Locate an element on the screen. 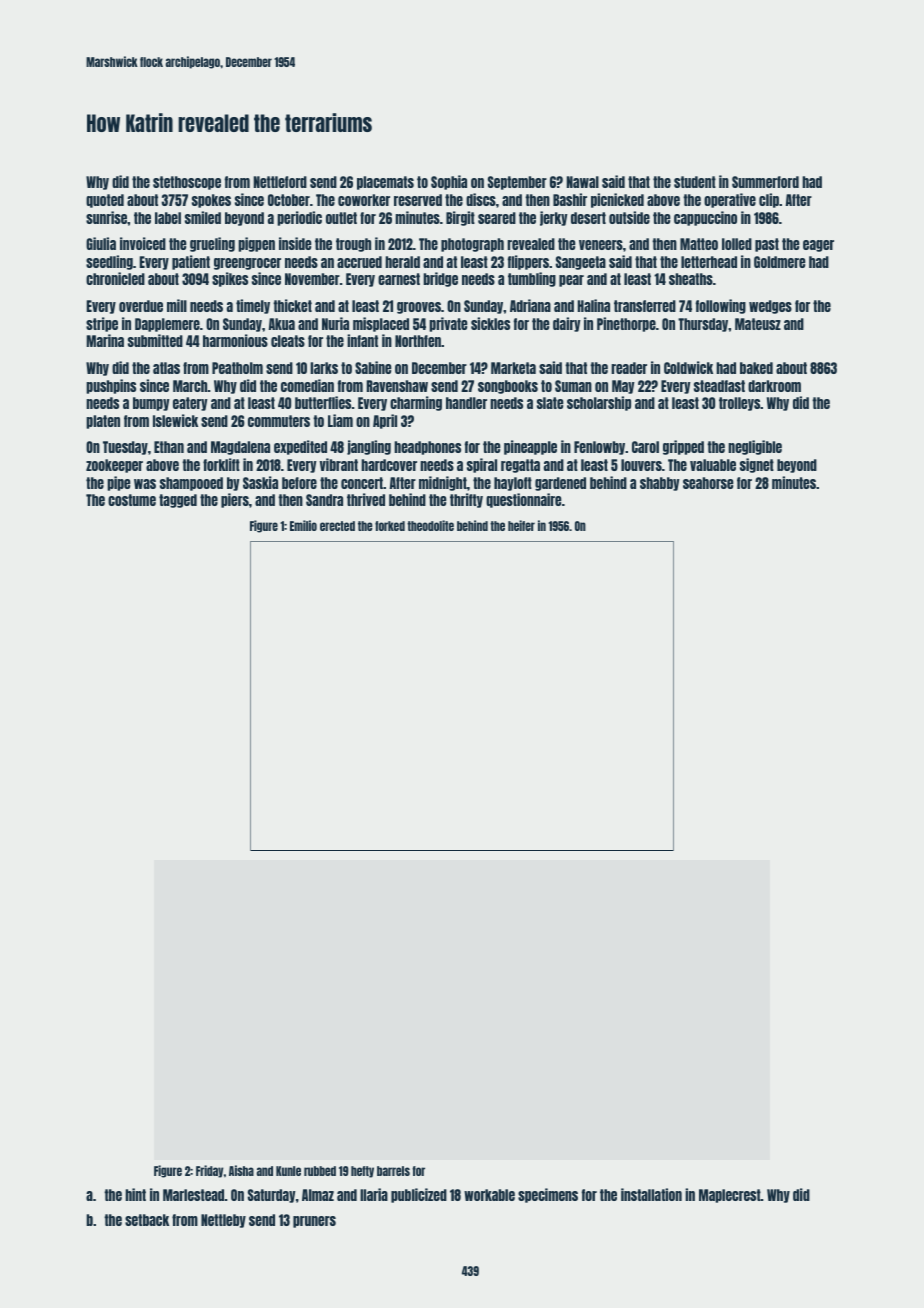 The height and width of the screenshot is (1308, 924). Maplecrest is located at coordinates (730, 1196).
